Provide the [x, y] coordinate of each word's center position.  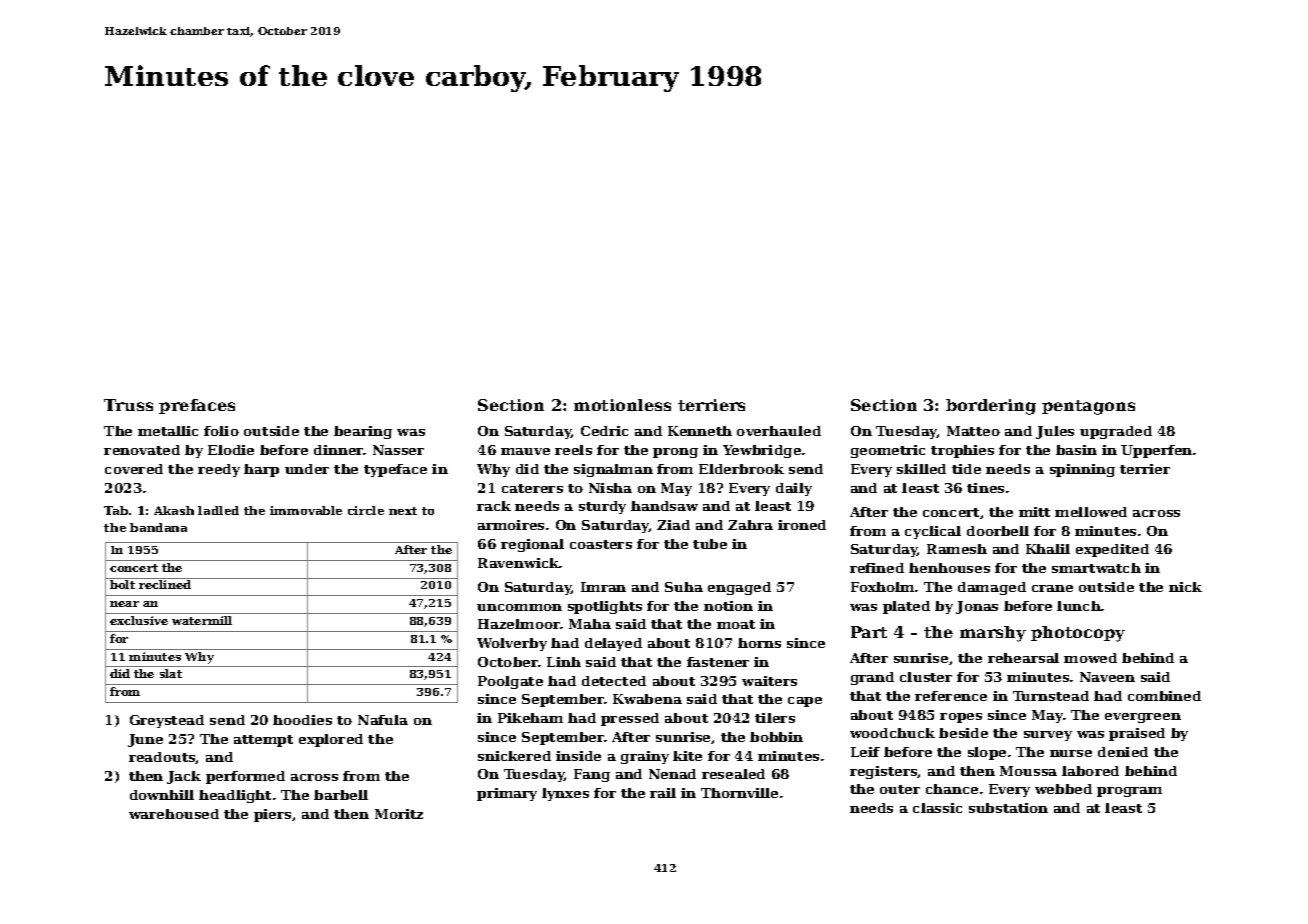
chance [952, 789]
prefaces [197, 406]
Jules [1055, 432]
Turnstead [1051, 696]
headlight [235, 796]
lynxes [565, 794]
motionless [622, 405]
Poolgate [510, 682]
